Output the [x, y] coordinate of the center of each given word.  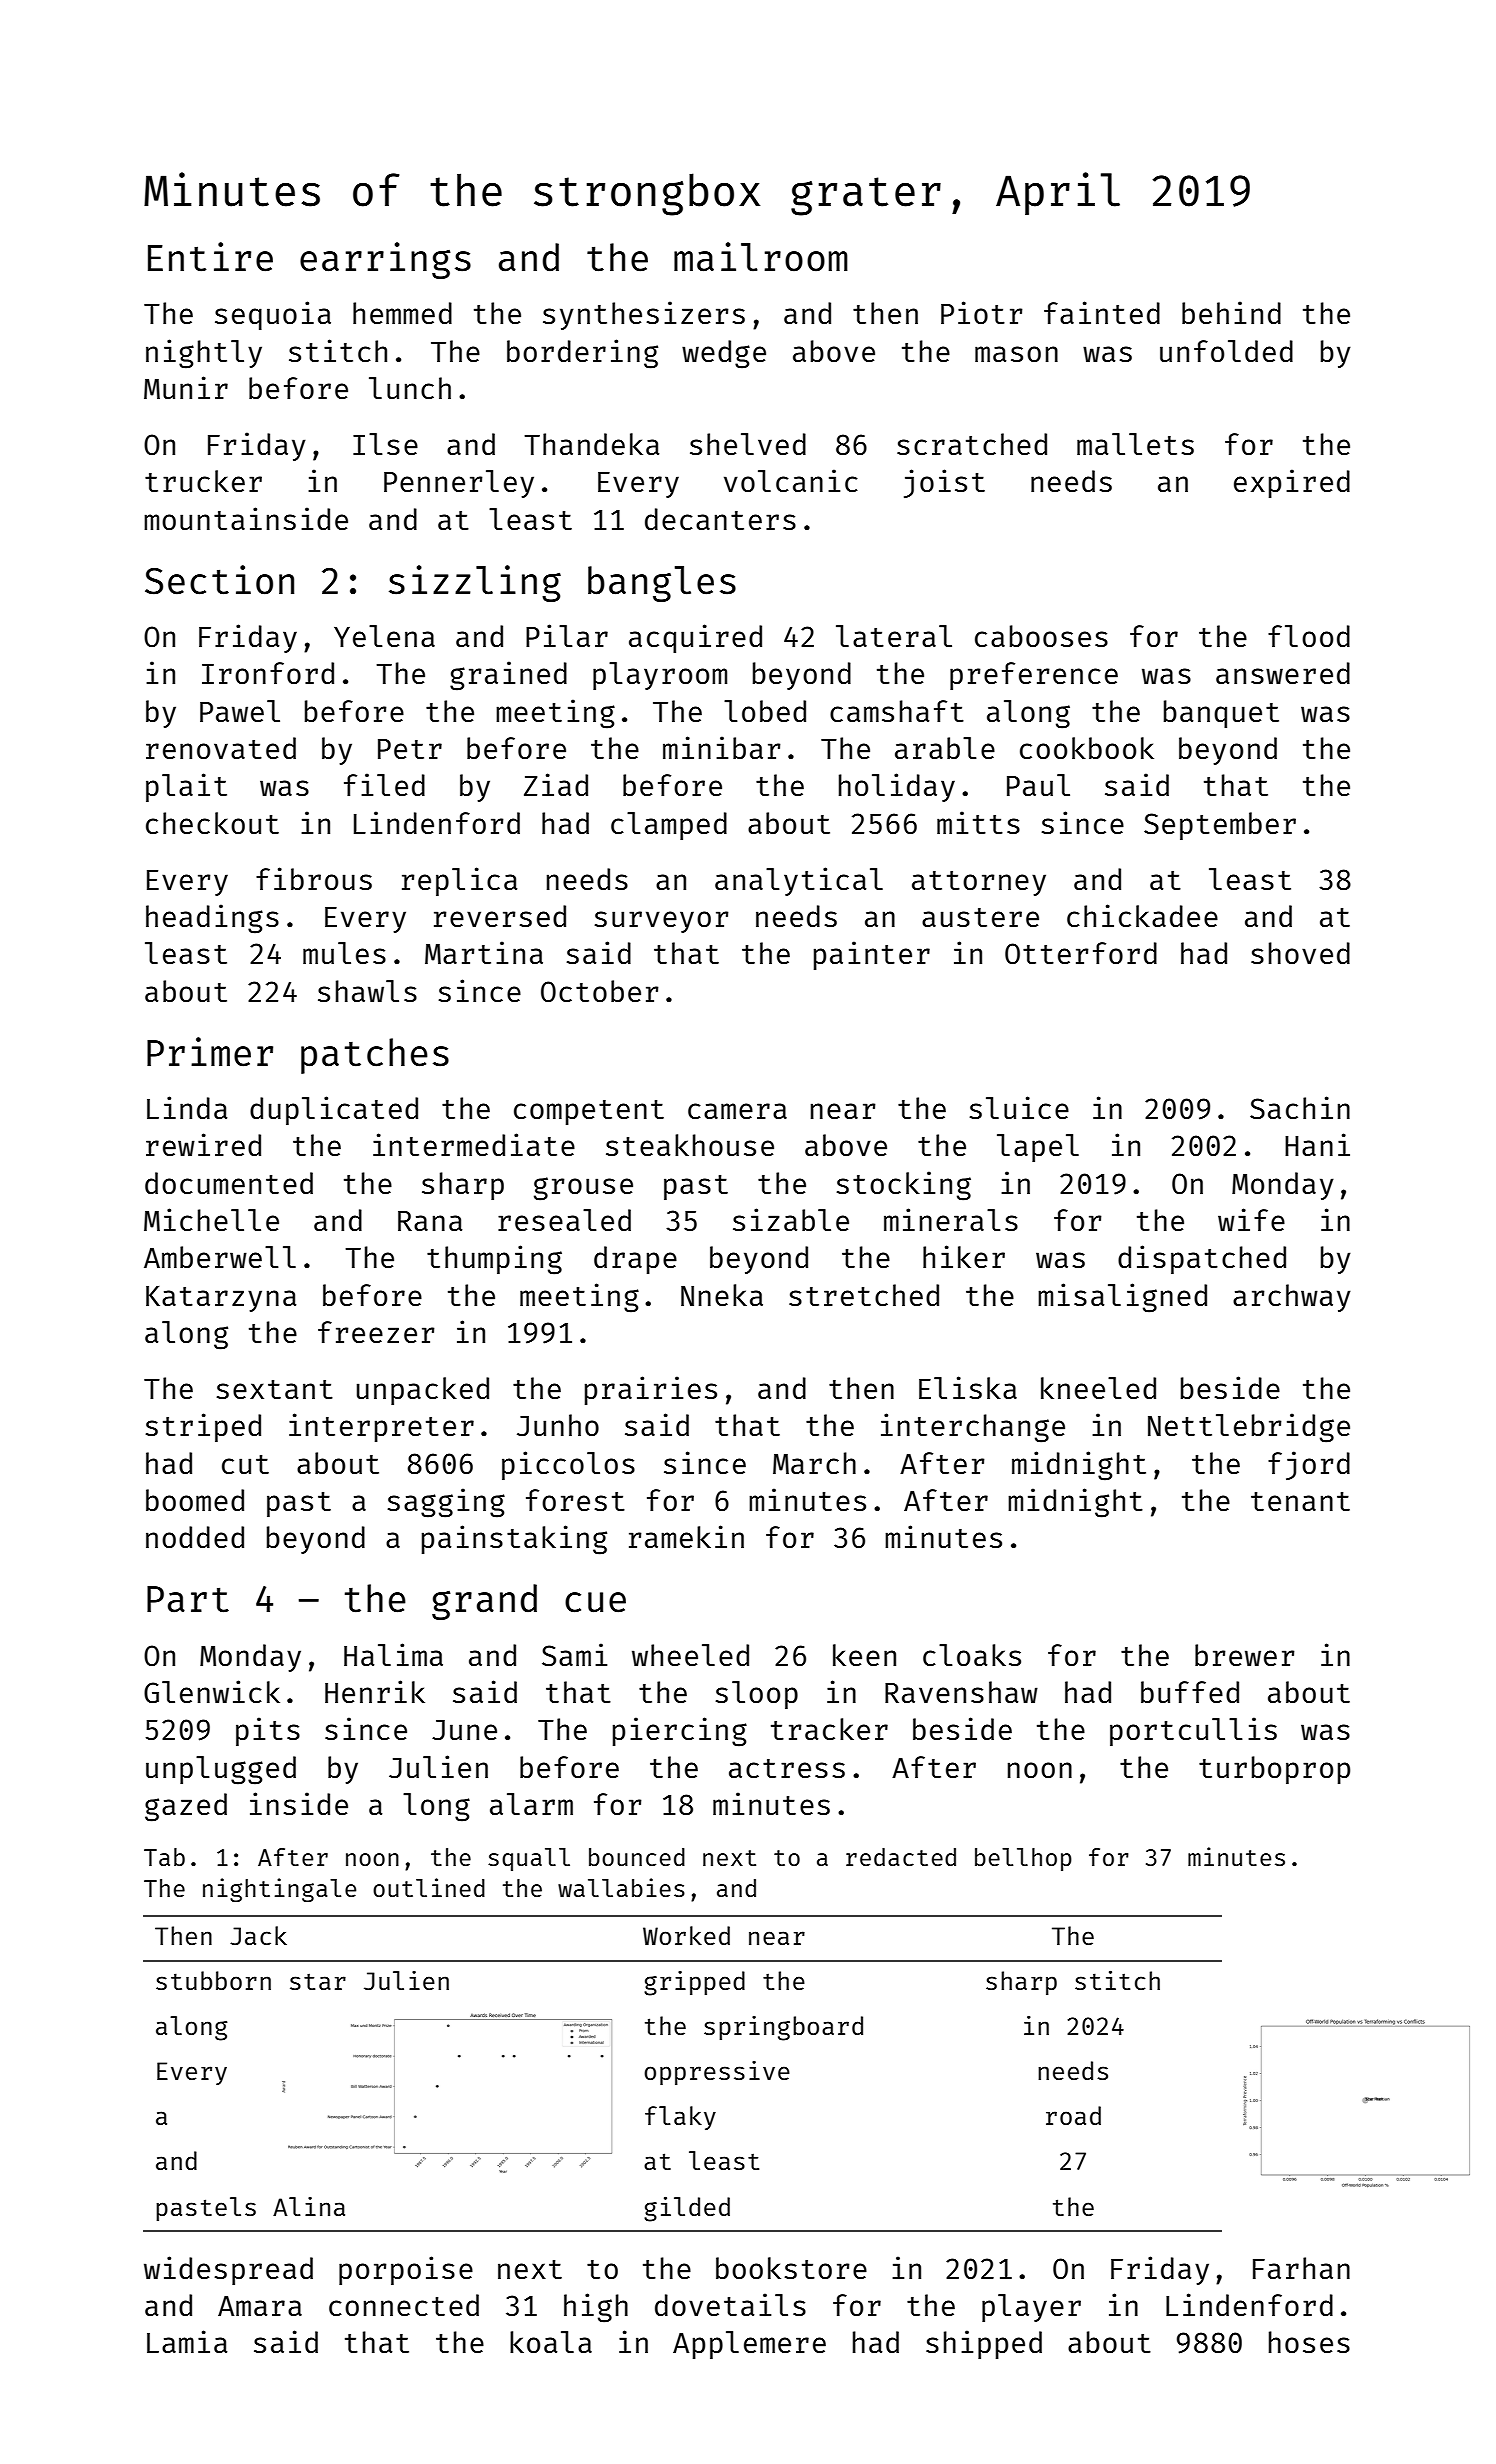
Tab [164, 1857]
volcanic [791, 480]
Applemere [749, 2345]
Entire [210, 257]
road [1073, 2115]
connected [404, 2305]
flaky [680, 2118]
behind [1231, 312]
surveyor [662, 922]
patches [375, 1056]
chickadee [1142, 915]
